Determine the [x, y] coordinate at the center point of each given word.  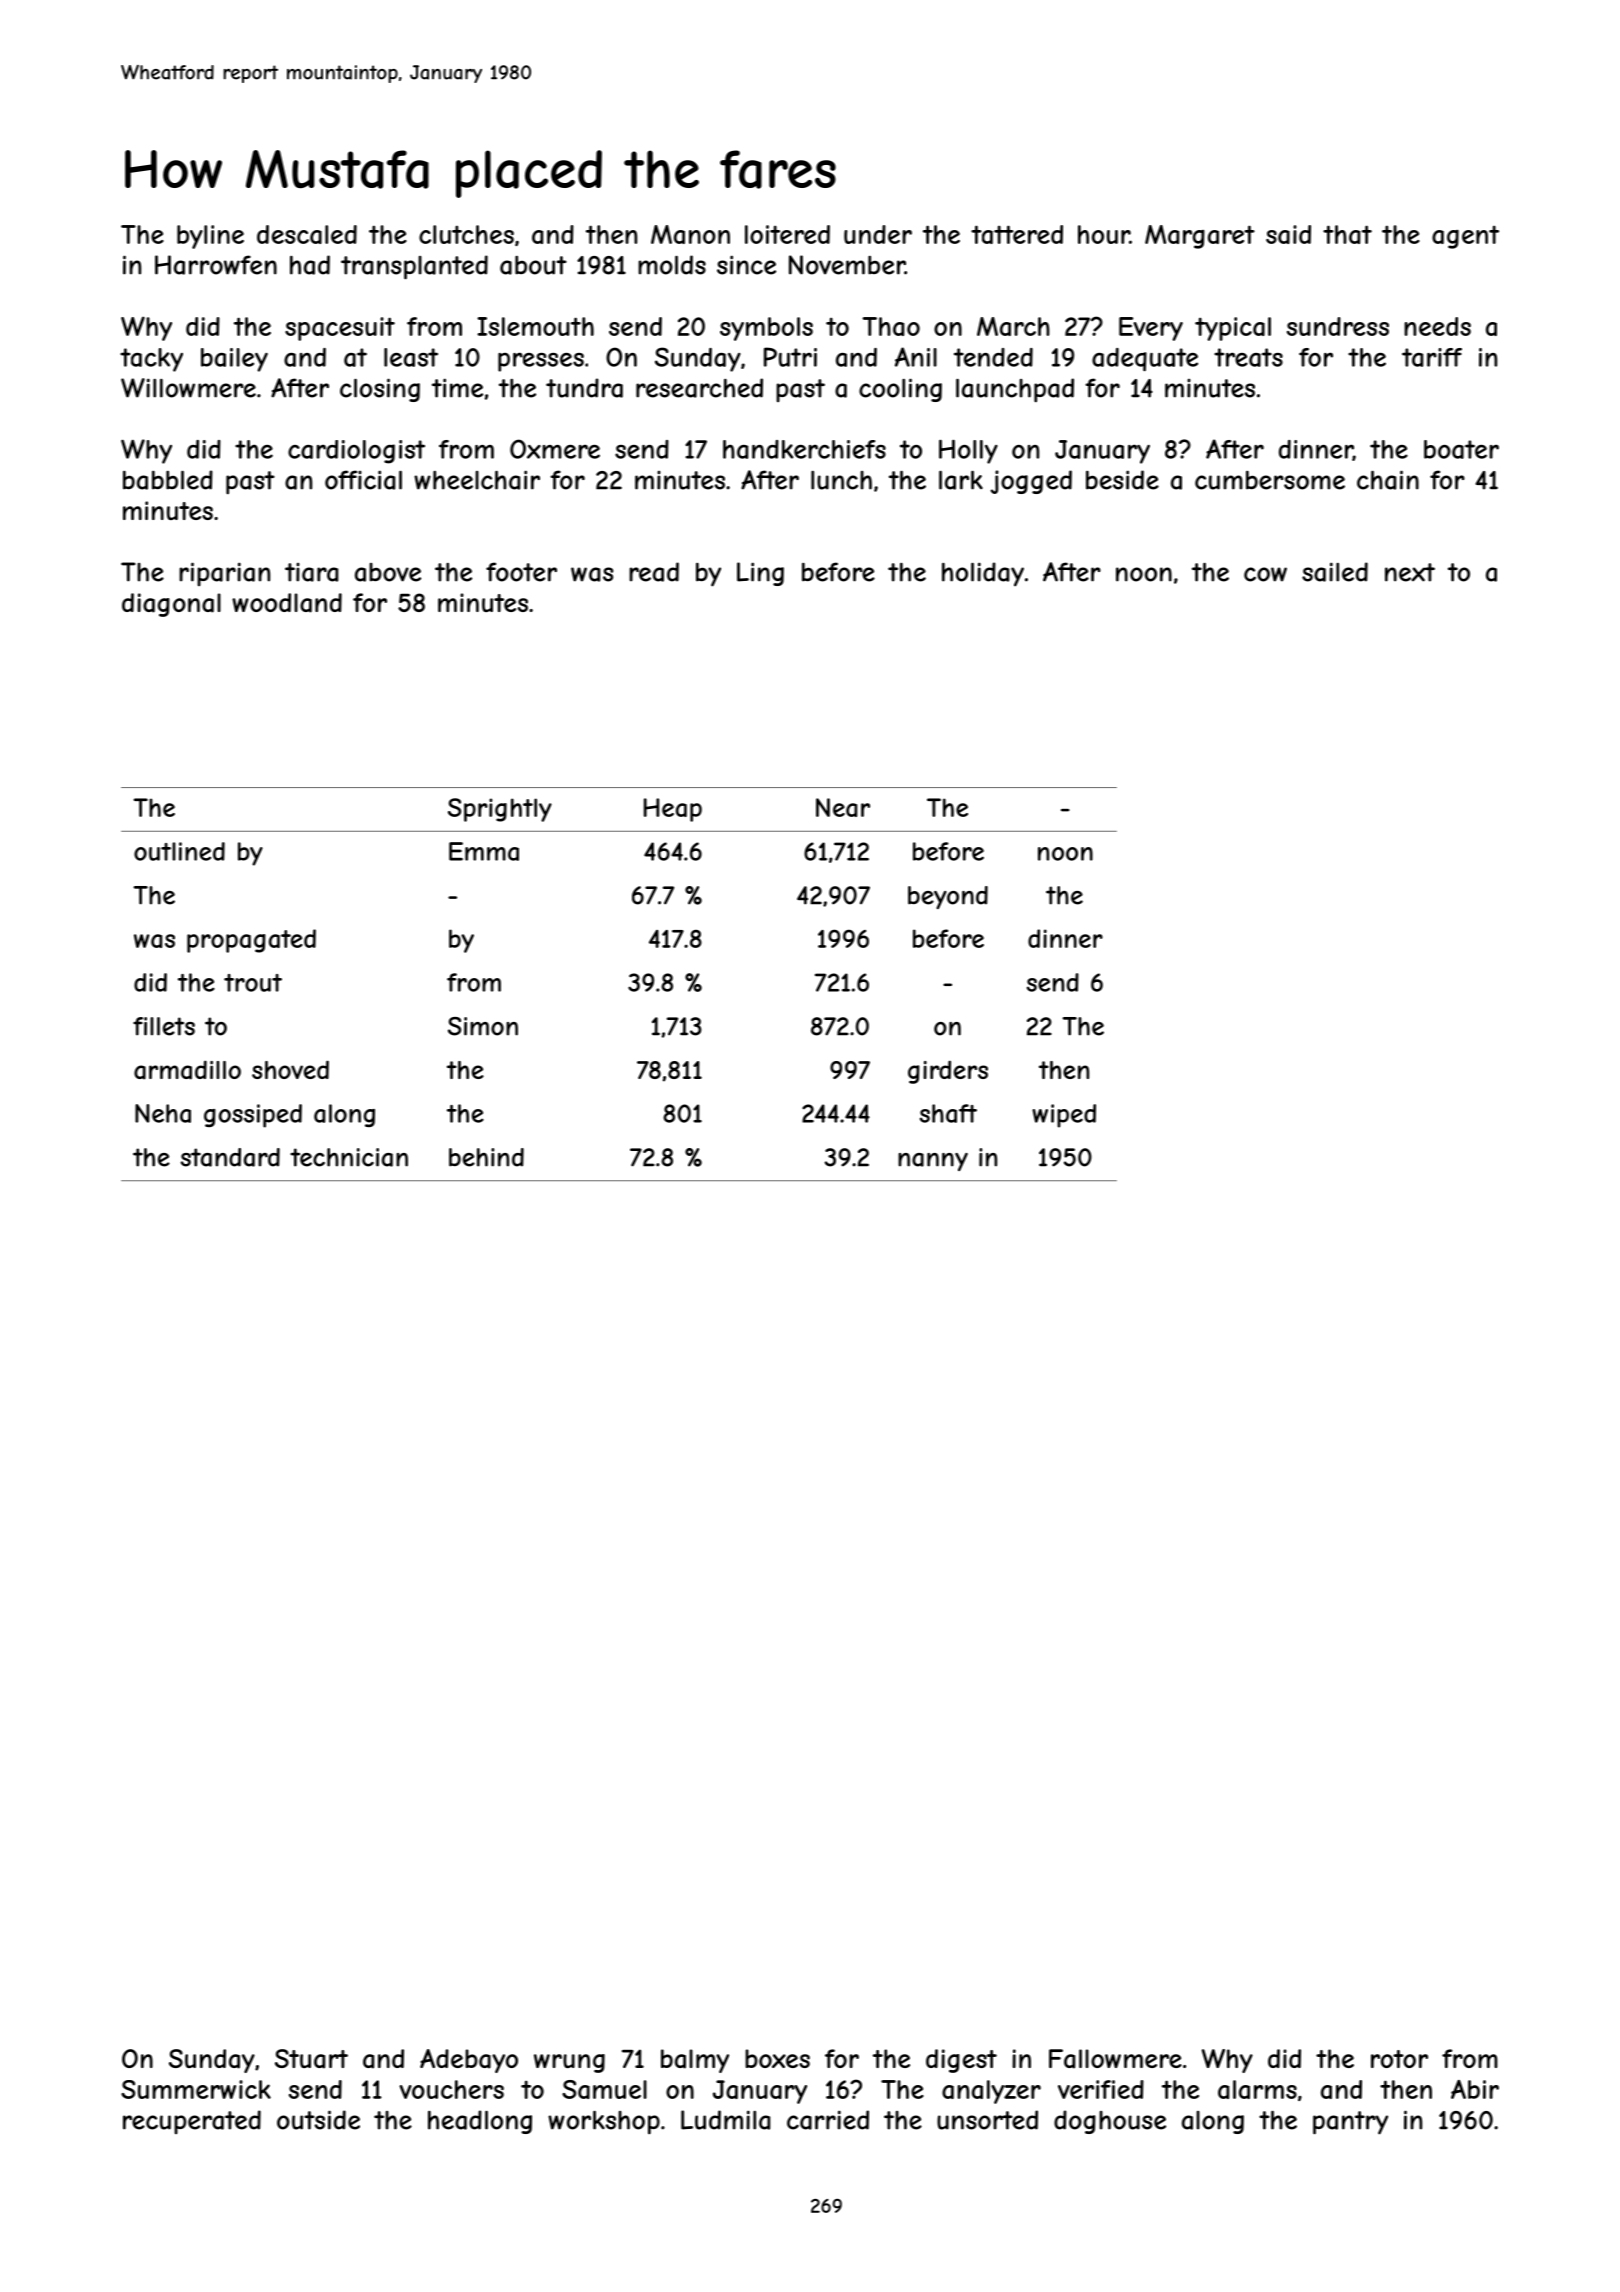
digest [961, 2061]
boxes [777, 2058]
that [1347, 234]
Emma [484, 851]
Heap [673, 810]
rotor [1399, 2059]
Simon [483, 1026]
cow [1265, 574]
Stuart [311, 2059]
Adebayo [469, 2061]
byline [210, 237]
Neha [163, 1113]
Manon [690, 234]
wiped [1064, 1116]
